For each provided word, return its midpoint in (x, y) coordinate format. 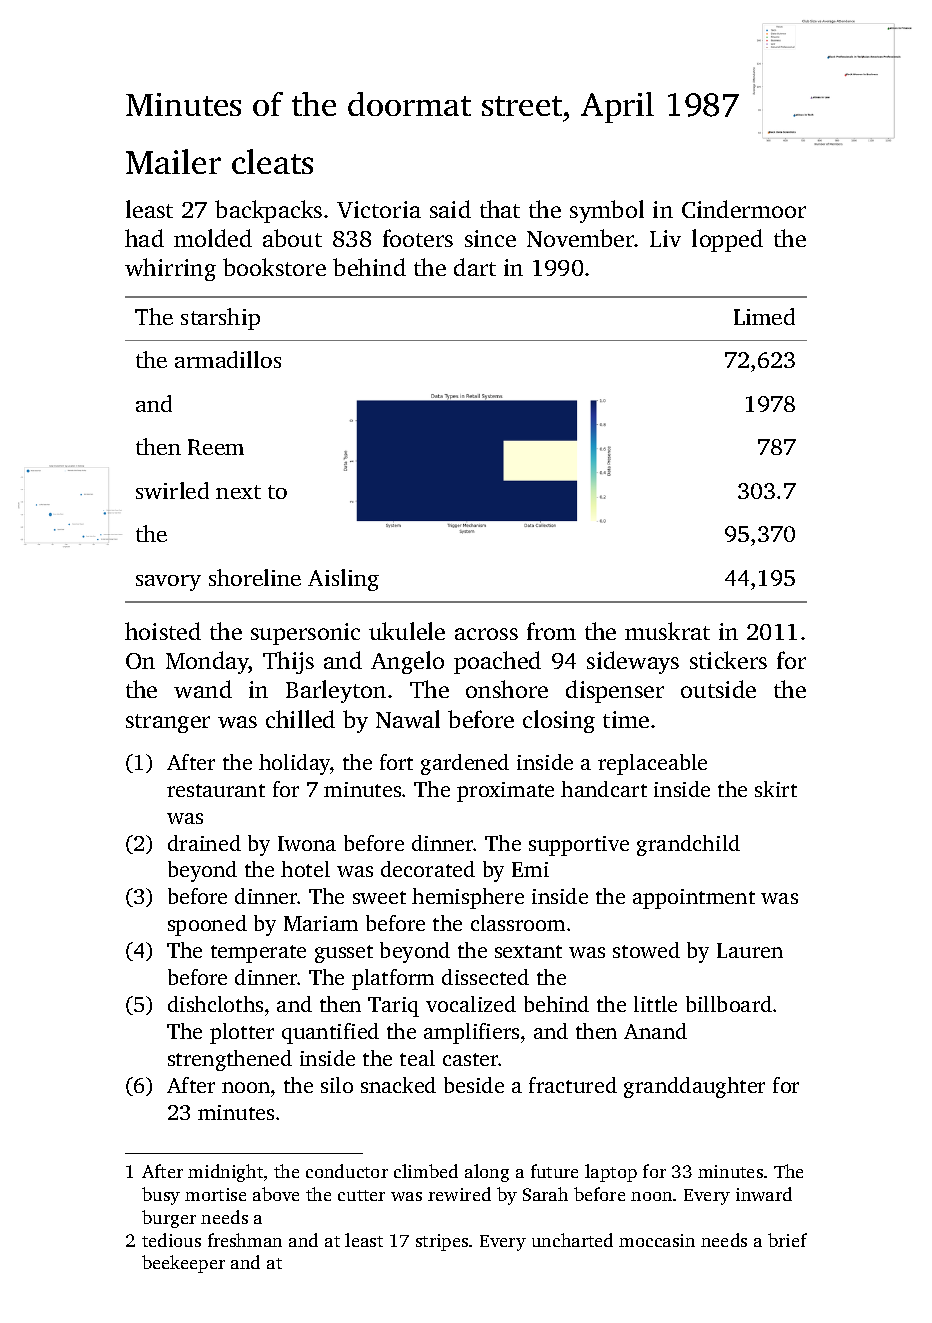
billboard (729, 1004)
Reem (216, 447)
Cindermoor (744, 209)
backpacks (268, 211)
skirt (776, 789)
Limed (764, 316)
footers (418, 238)
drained (204, 843)
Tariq (393, 1007)
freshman (245, 1240)
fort (396, 762)
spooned (207, 925)
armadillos (228, 359)
